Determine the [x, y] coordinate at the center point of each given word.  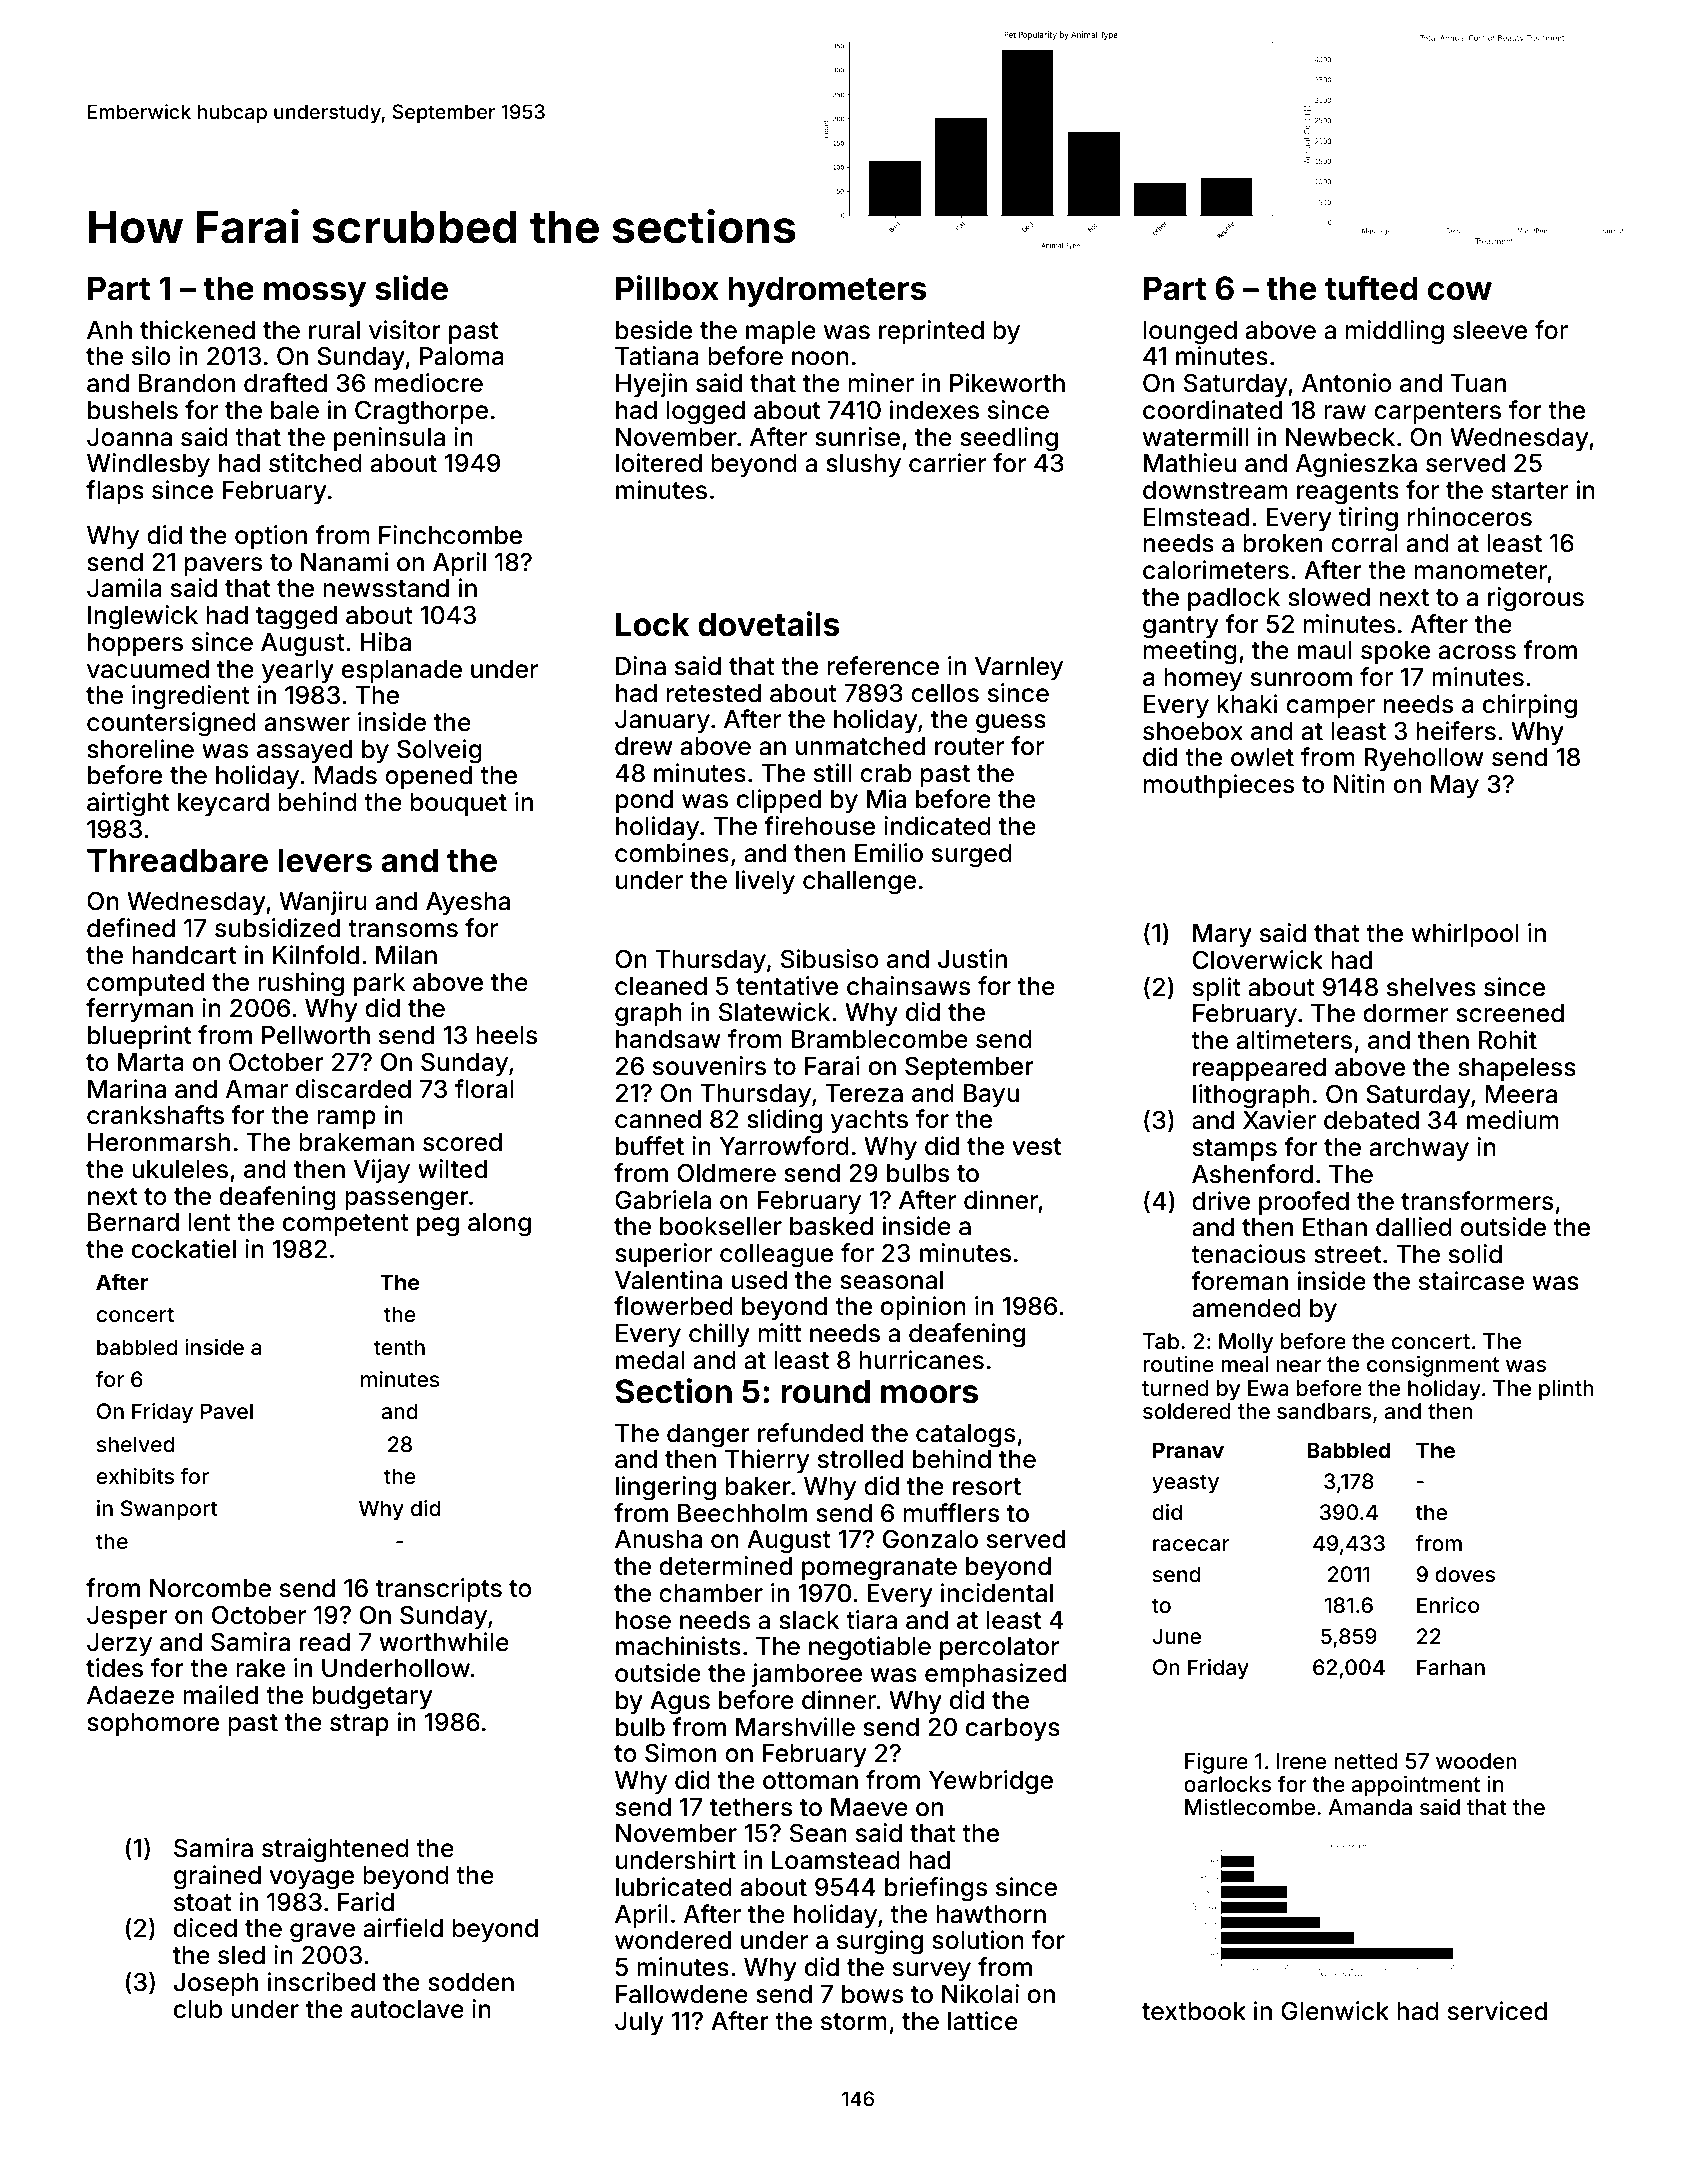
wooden [1476, 1761]
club [198, 2009]
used [759, 1280]
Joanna [129, 437]
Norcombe [210, 1588]
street [1347, 1255]
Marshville [795, 1727]
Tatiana [657, 356]
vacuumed [148, 669]
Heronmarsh [159, 1142]
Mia [886, 799]
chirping [1530, 706]
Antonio [1347, 383]
